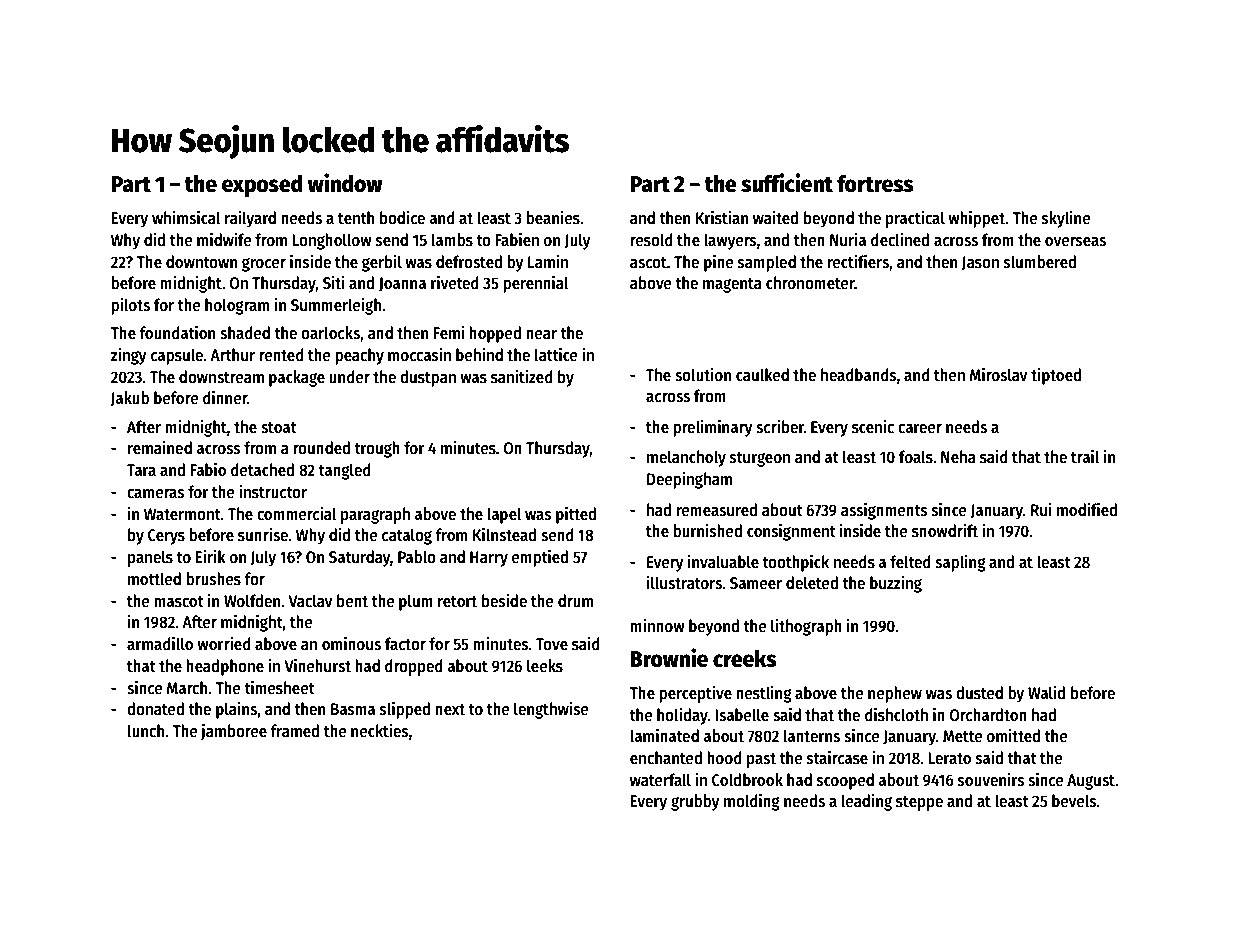 This image has width=1233, height=952. Describe the element at coordinates (336, 306) in the image. I see `Summerleigh` at that location.
